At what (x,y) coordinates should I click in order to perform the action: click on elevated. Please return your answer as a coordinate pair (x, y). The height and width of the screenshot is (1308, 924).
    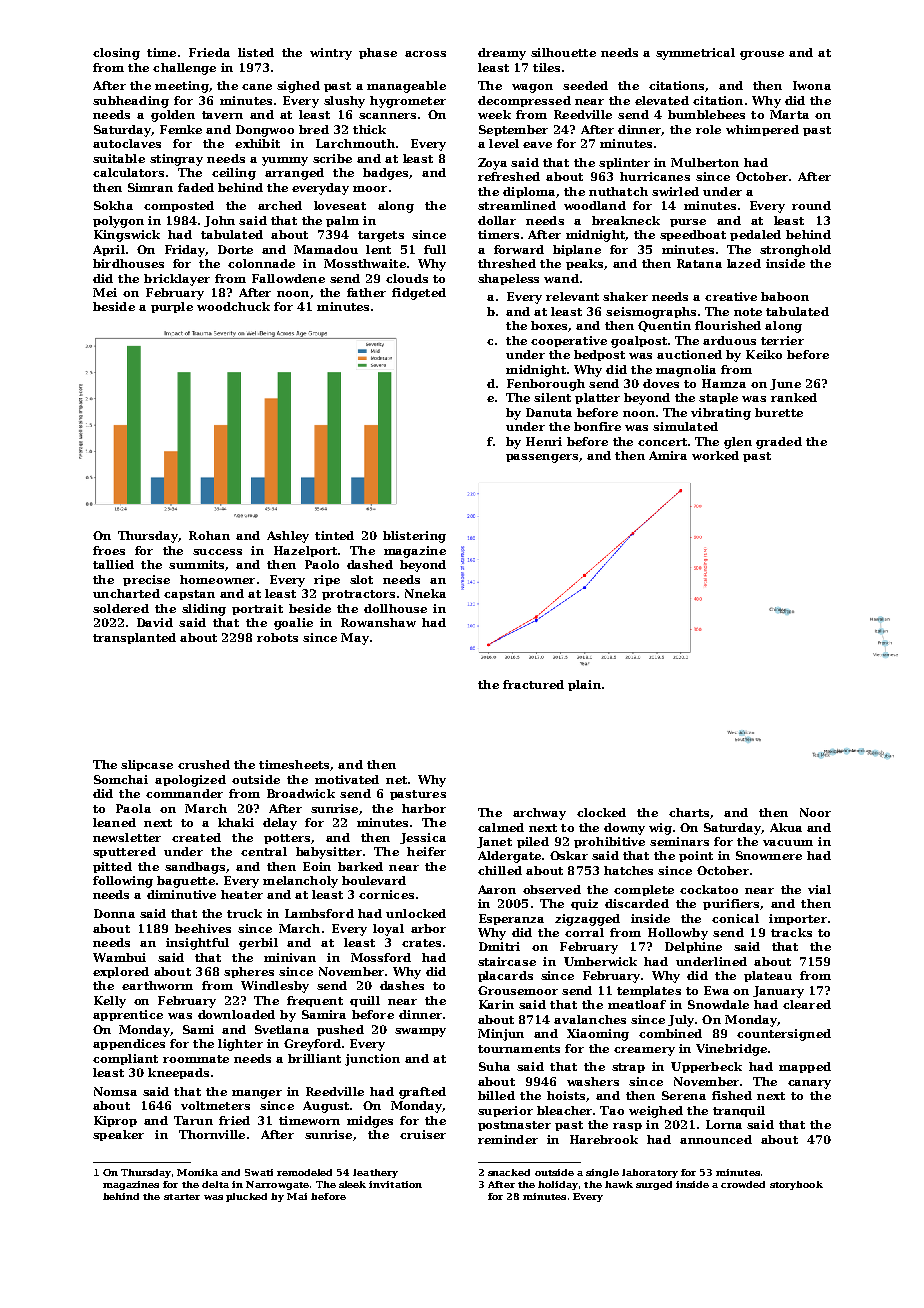
    Looking at the image, I should click on (662, 100).
